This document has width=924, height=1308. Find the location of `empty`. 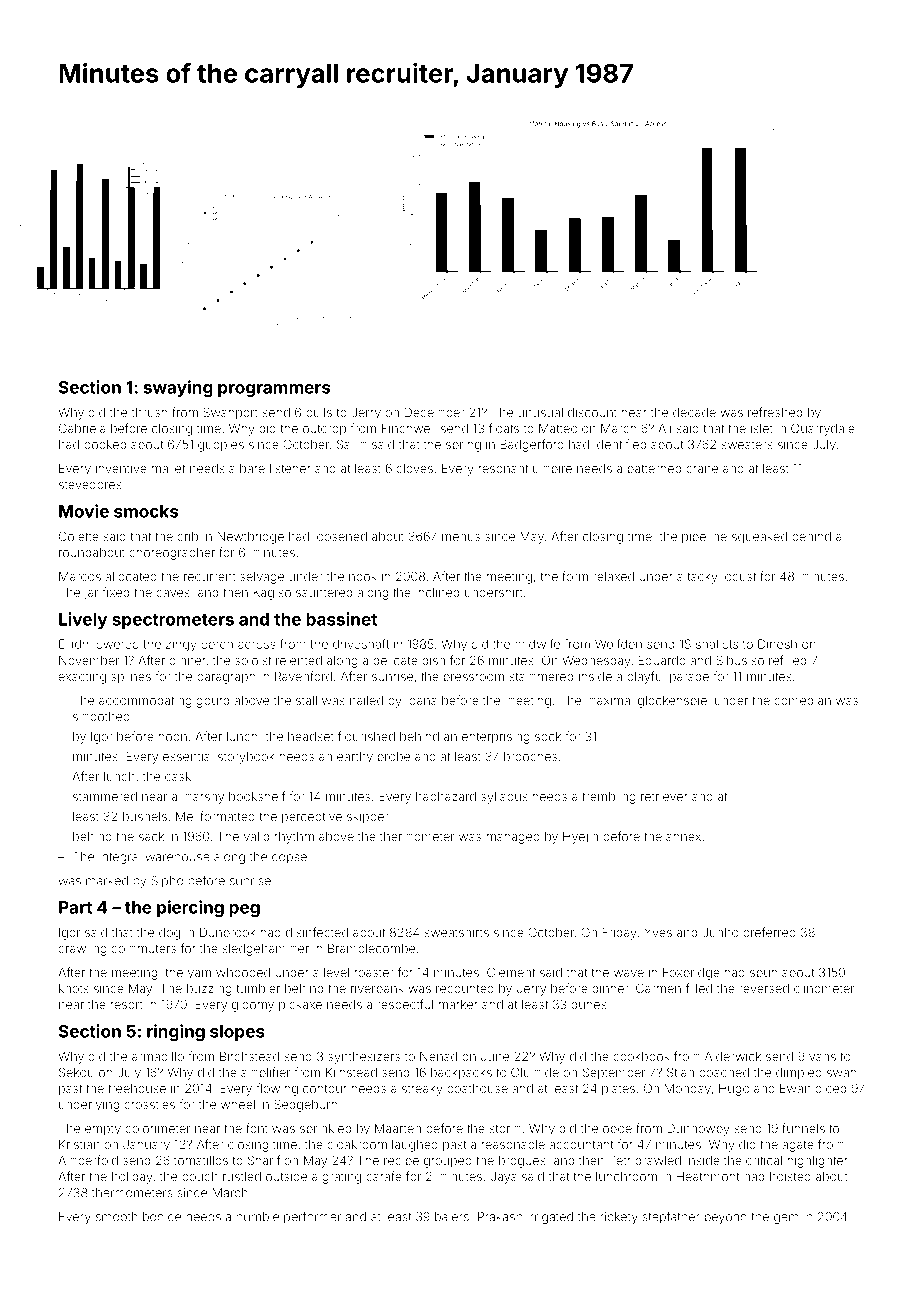

empty is located at coordinates (103, 1130).
